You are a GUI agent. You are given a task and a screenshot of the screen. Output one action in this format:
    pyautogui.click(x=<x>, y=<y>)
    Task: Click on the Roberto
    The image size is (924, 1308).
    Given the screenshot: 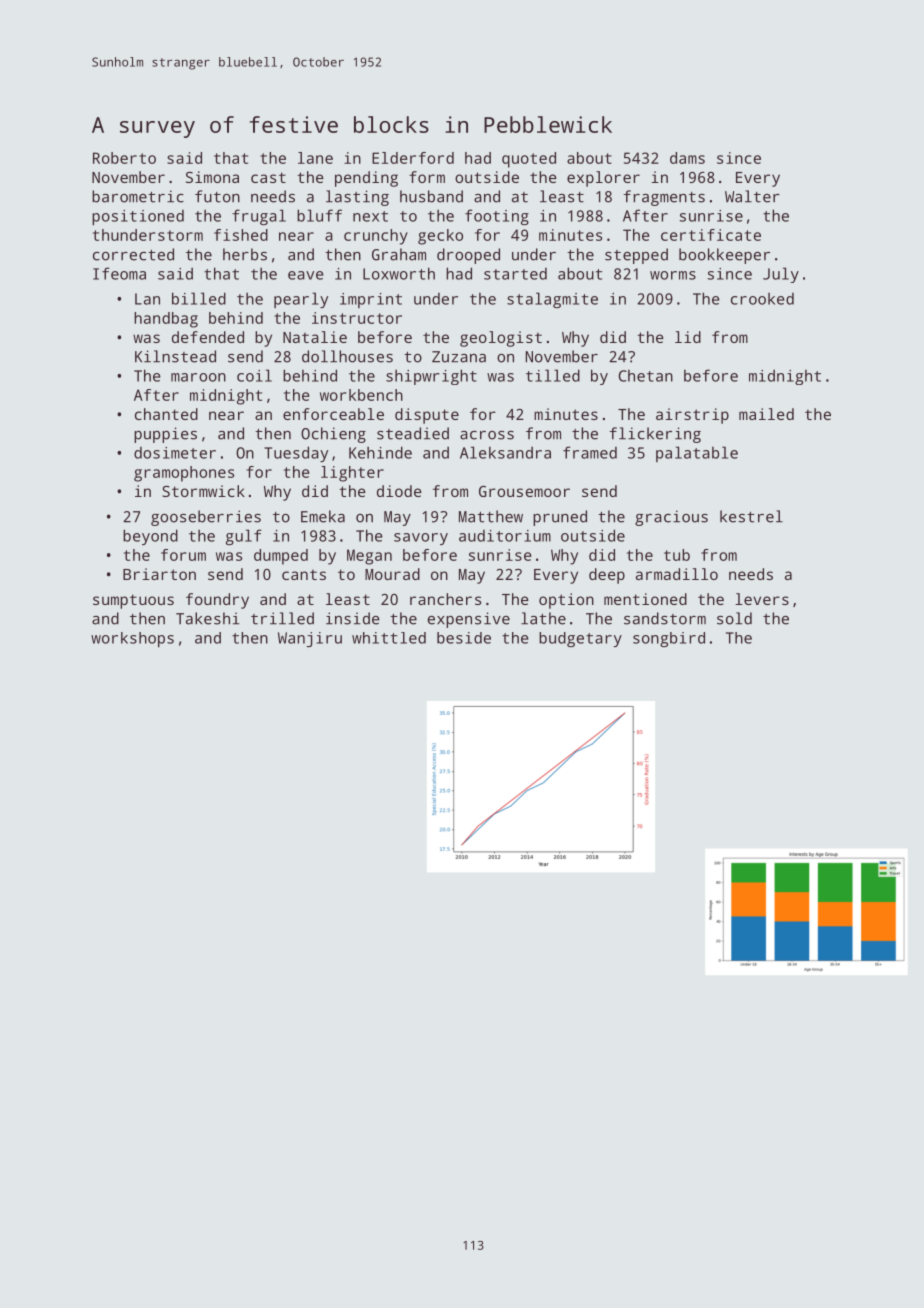 What is the action you would take?
    pyautogui.click(x=124, y=158)
